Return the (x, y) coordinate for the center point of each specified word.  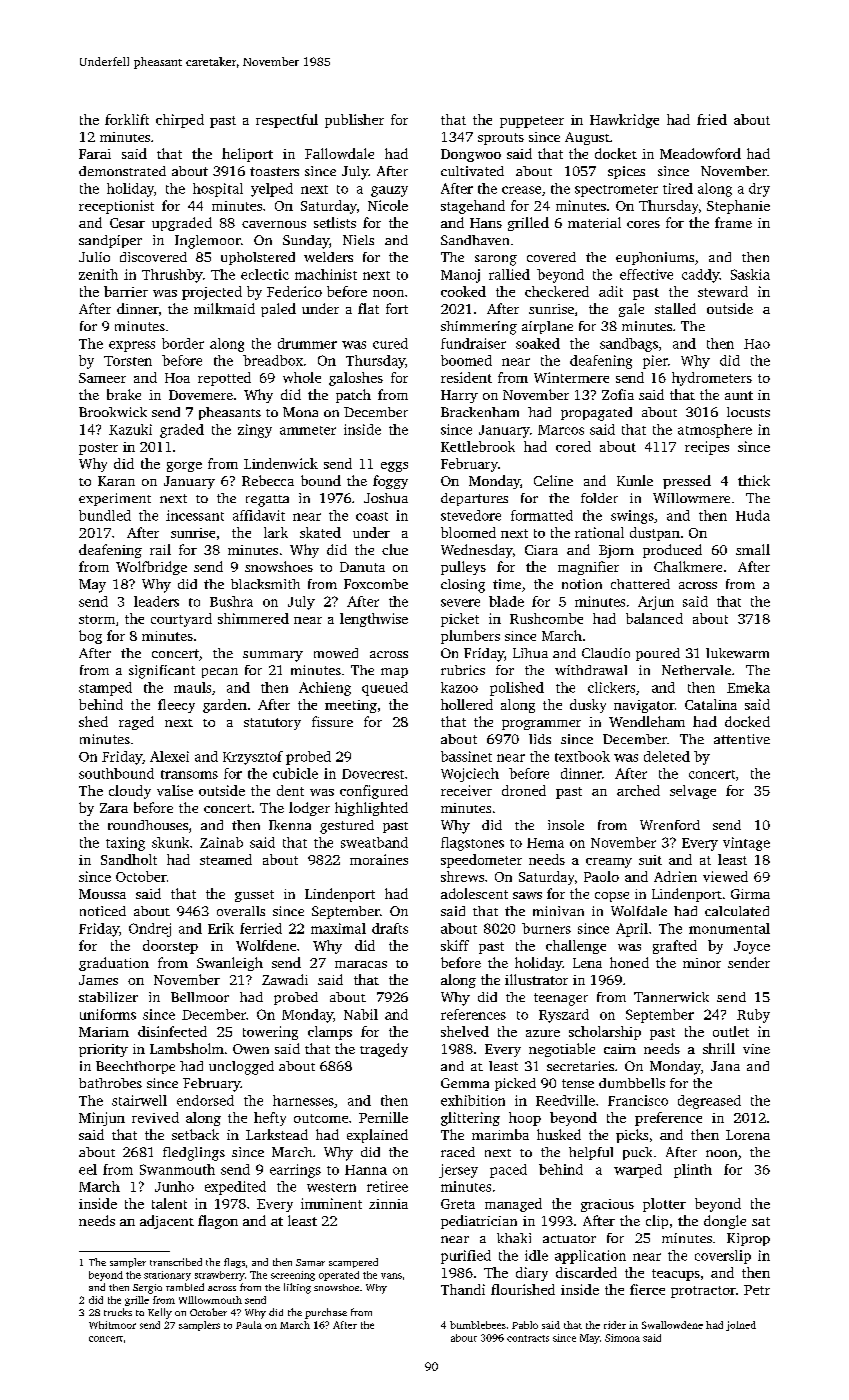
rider (615, 1325)
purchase (326, 1313)
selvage (693, 792)
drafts (390, 928)
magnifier (588, 568)
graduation (114, 964)
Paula (249, 1325)
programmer (541, 725)
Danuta (362, 567)
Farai (95, 154)
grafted (675, 947)
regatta (267, 501)
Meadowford (700, 153)
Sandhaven (475, 240)
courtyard (181, 620)
